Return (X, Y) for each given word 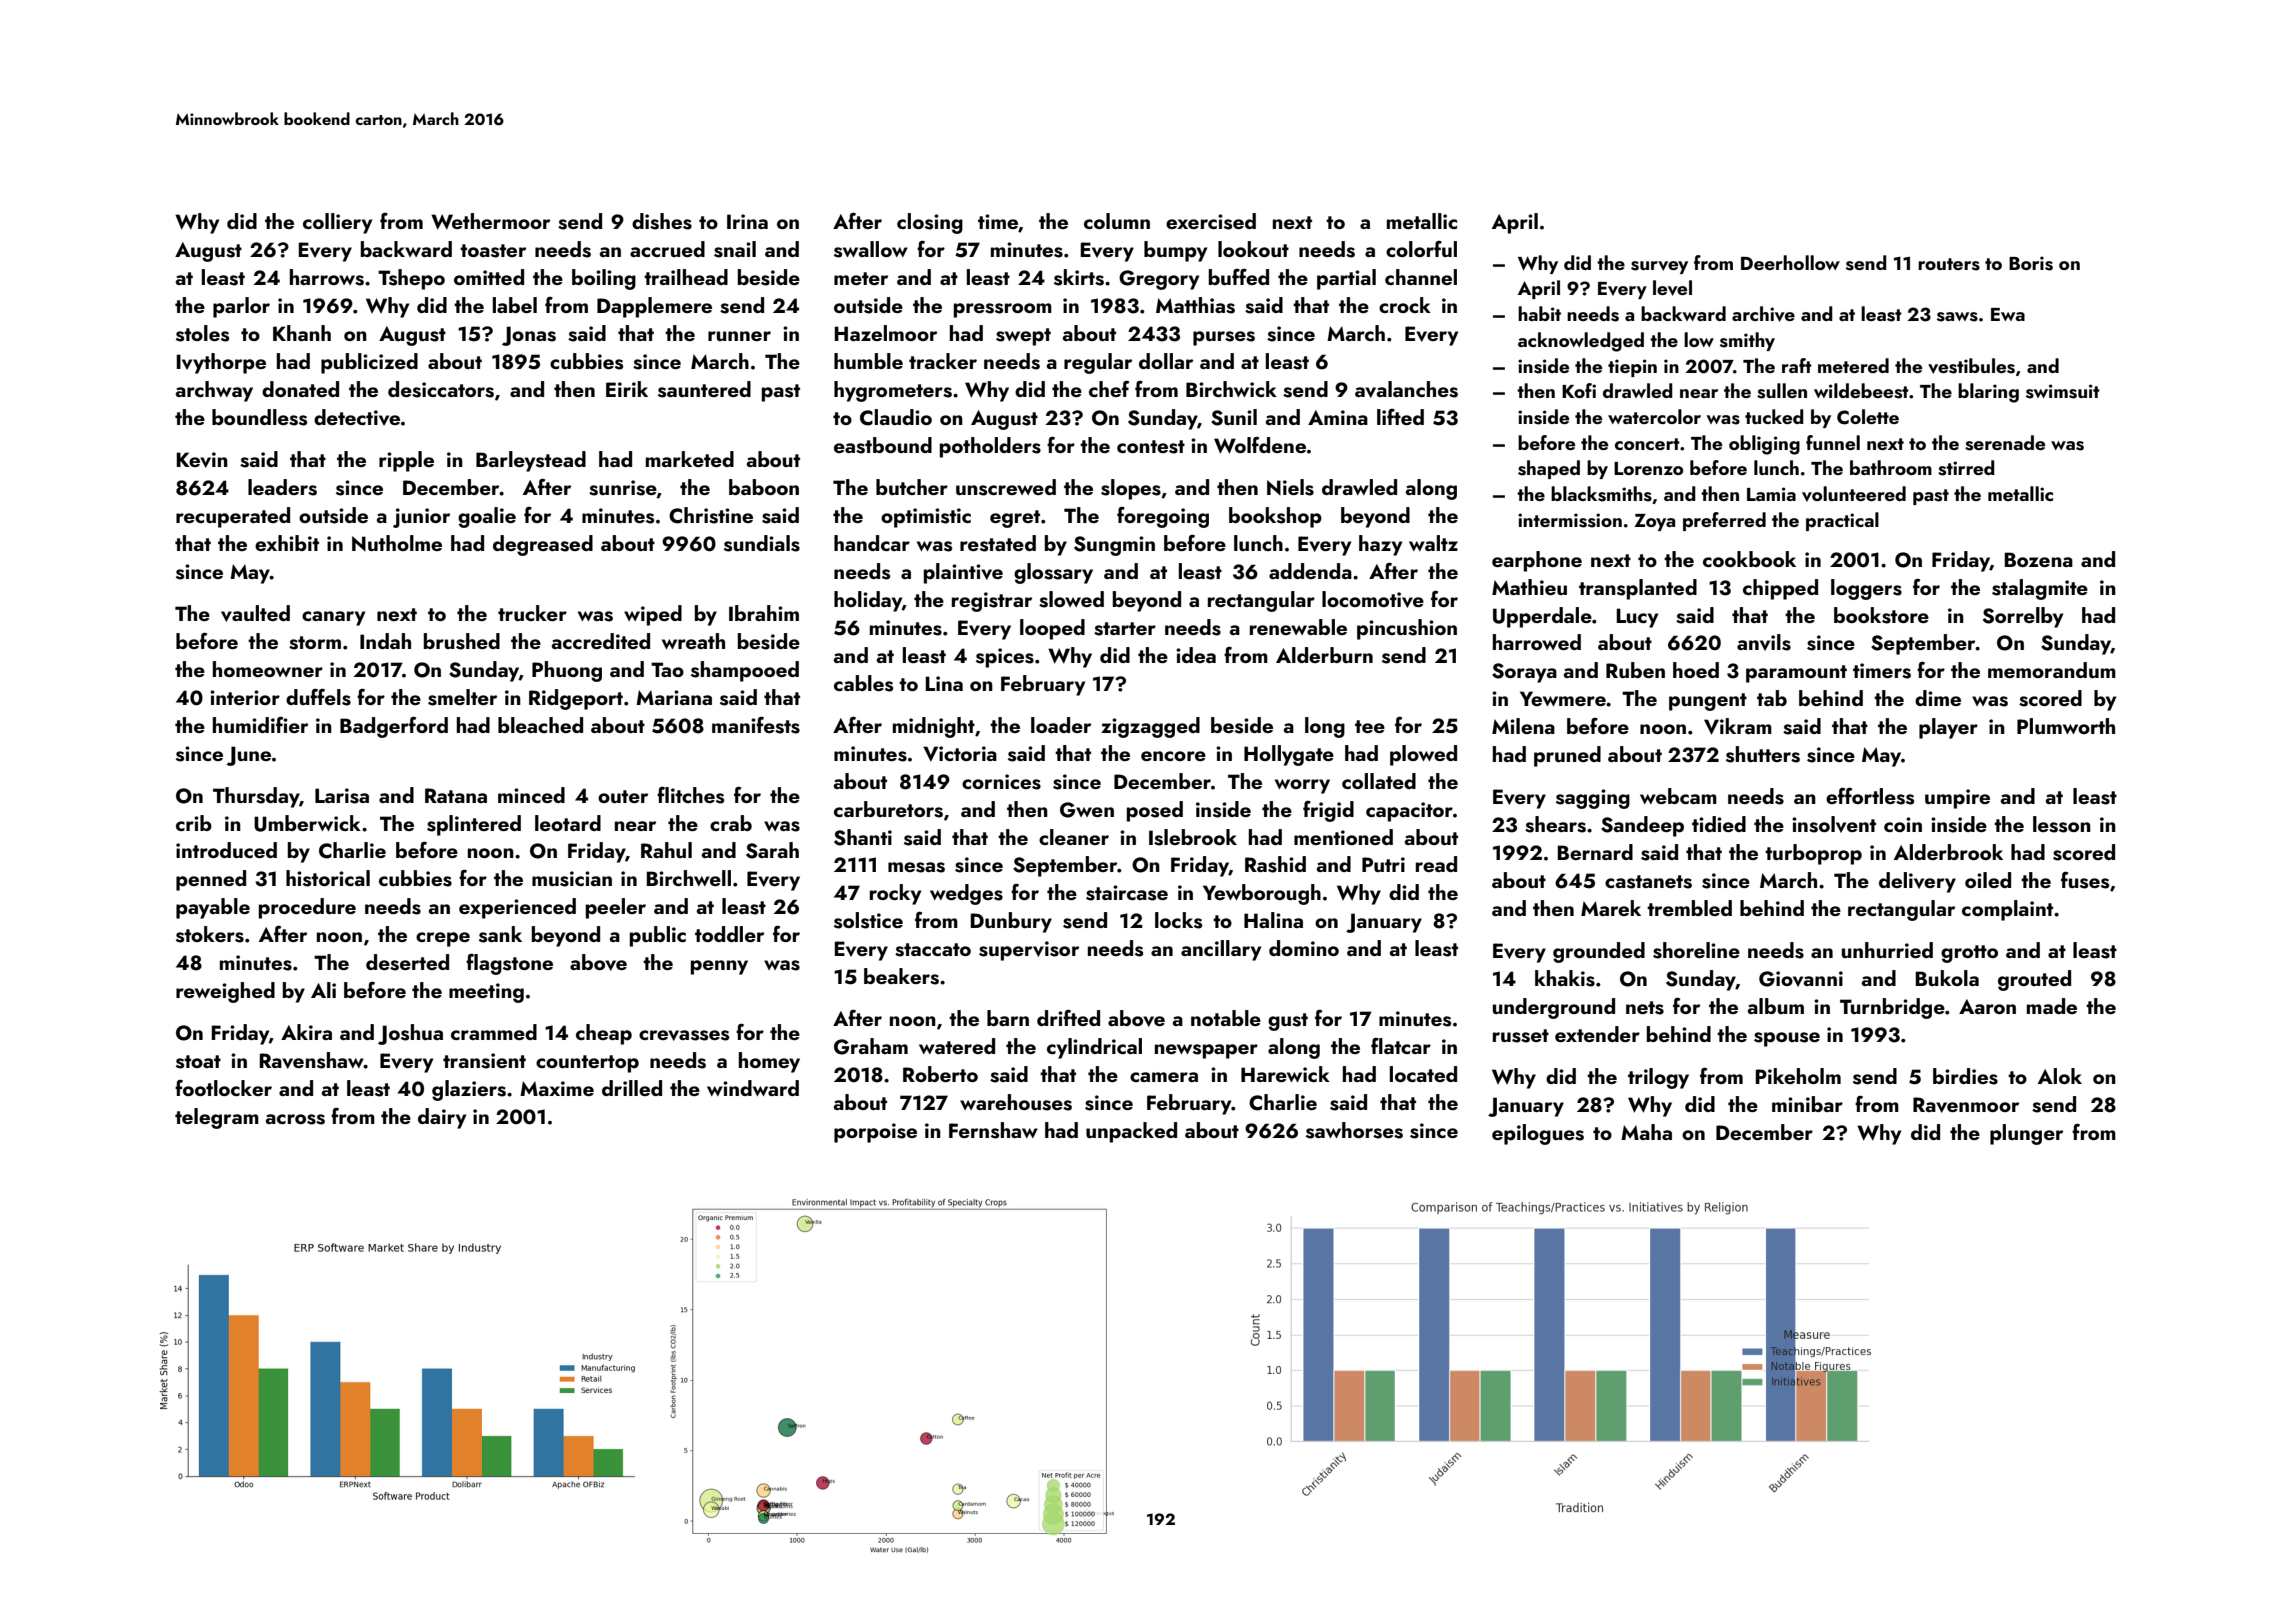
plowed (1423, 755)
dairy (442, 1118)
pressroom (1003, 310)
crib (194, 823)
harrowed (1537, 642)
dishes (662, 221)
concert (1647, 444)
